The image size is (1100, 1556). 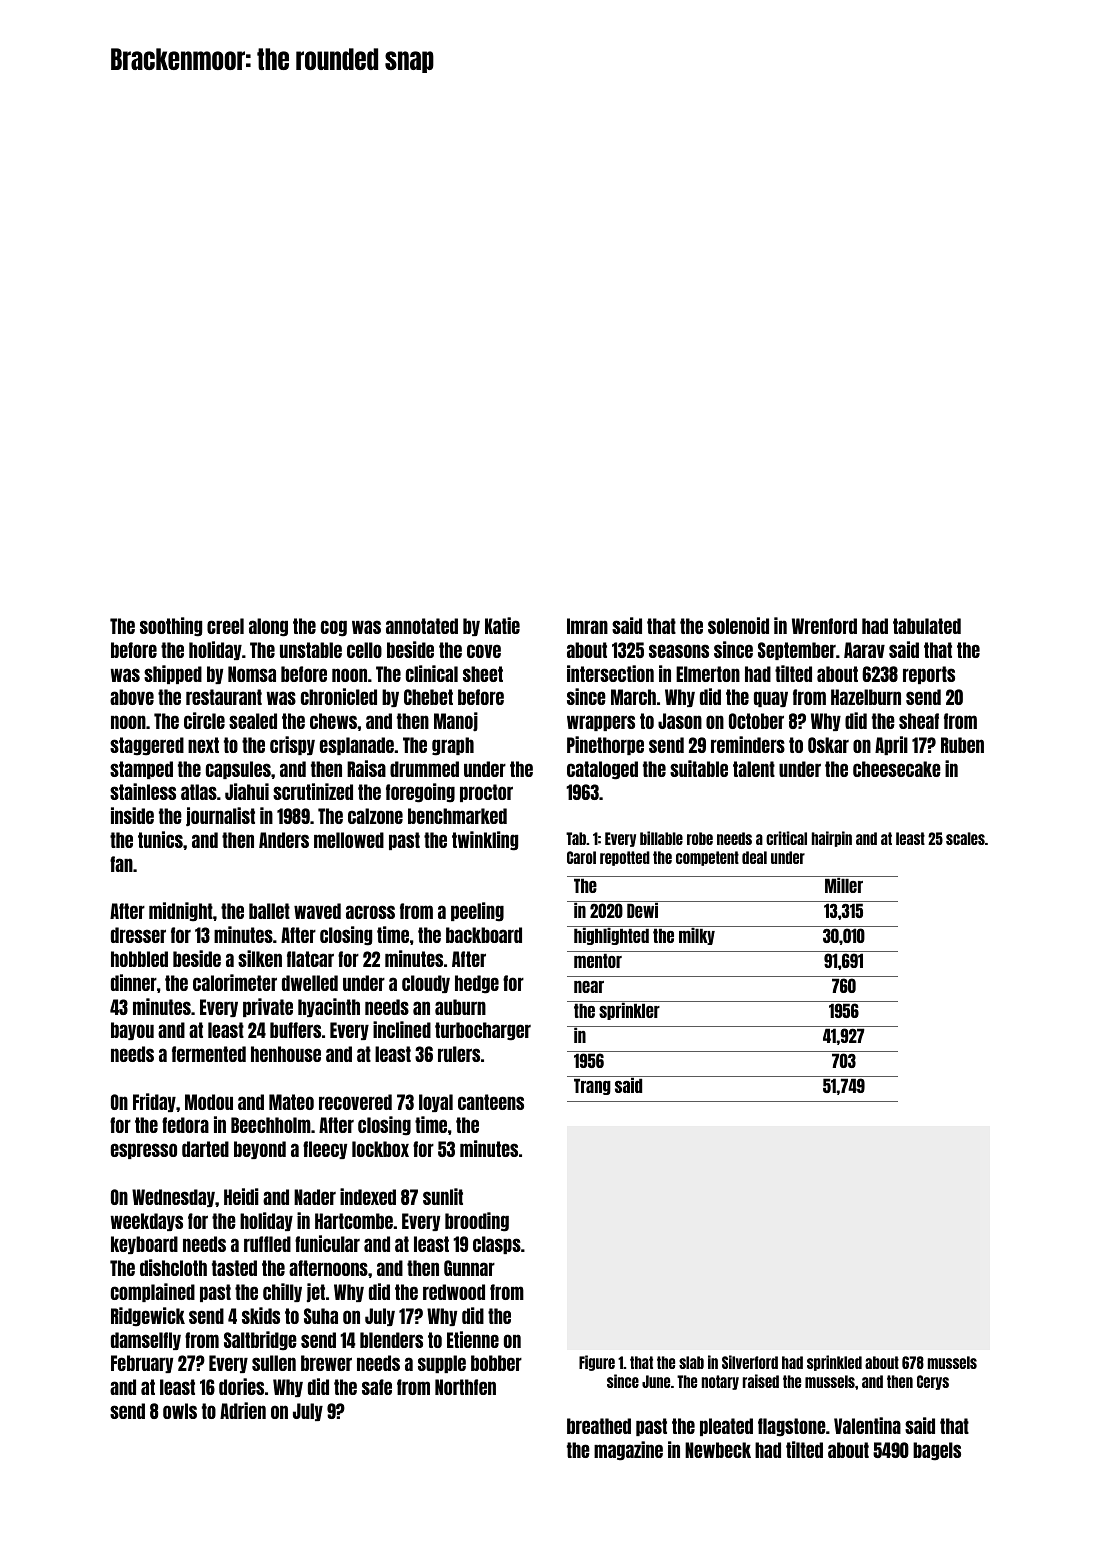 I want to click on silken, so click(x=260, y=958).
